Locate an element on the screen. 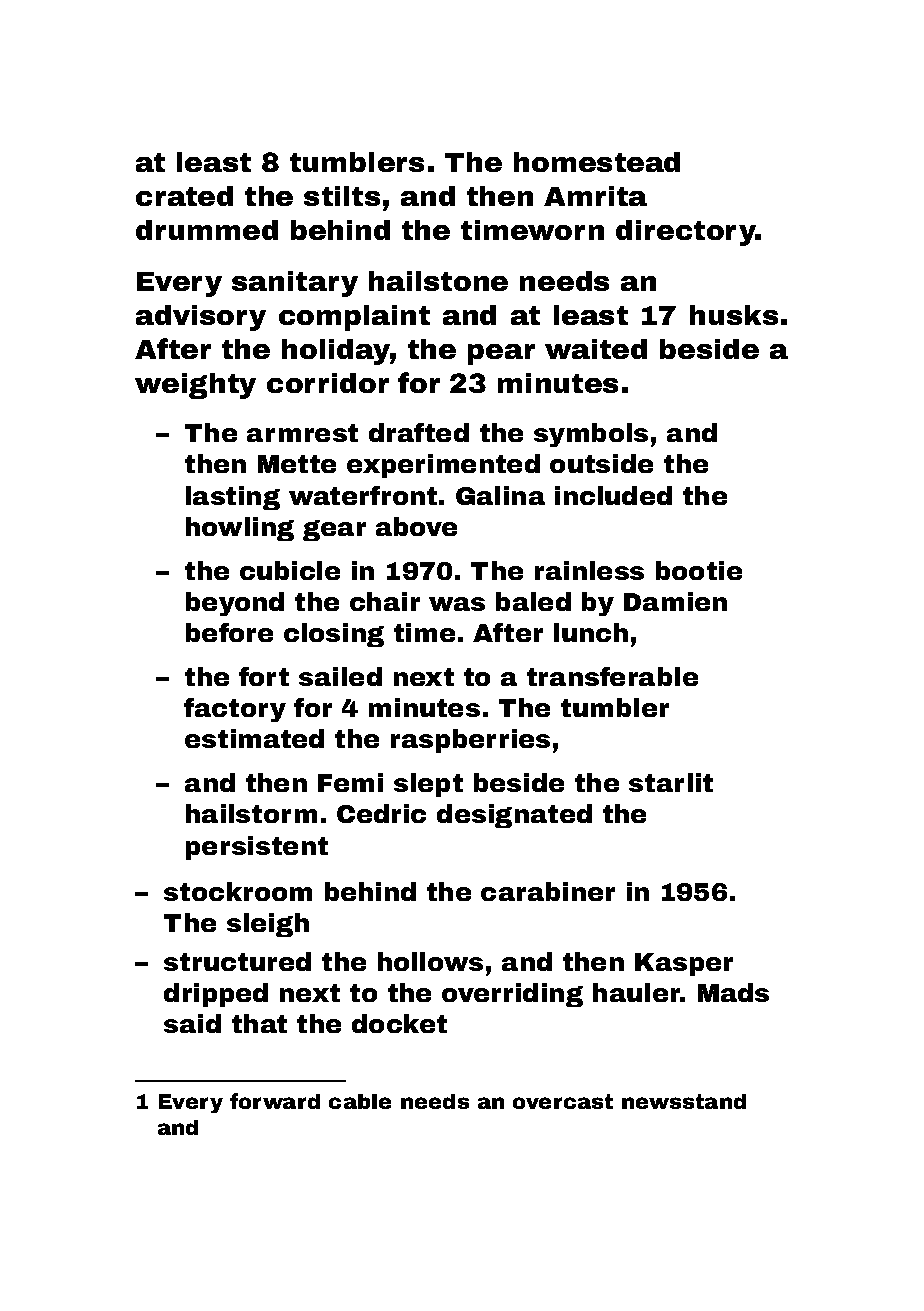 The image size is (924, 1311). armrest is located at coordinates (302, 433).
